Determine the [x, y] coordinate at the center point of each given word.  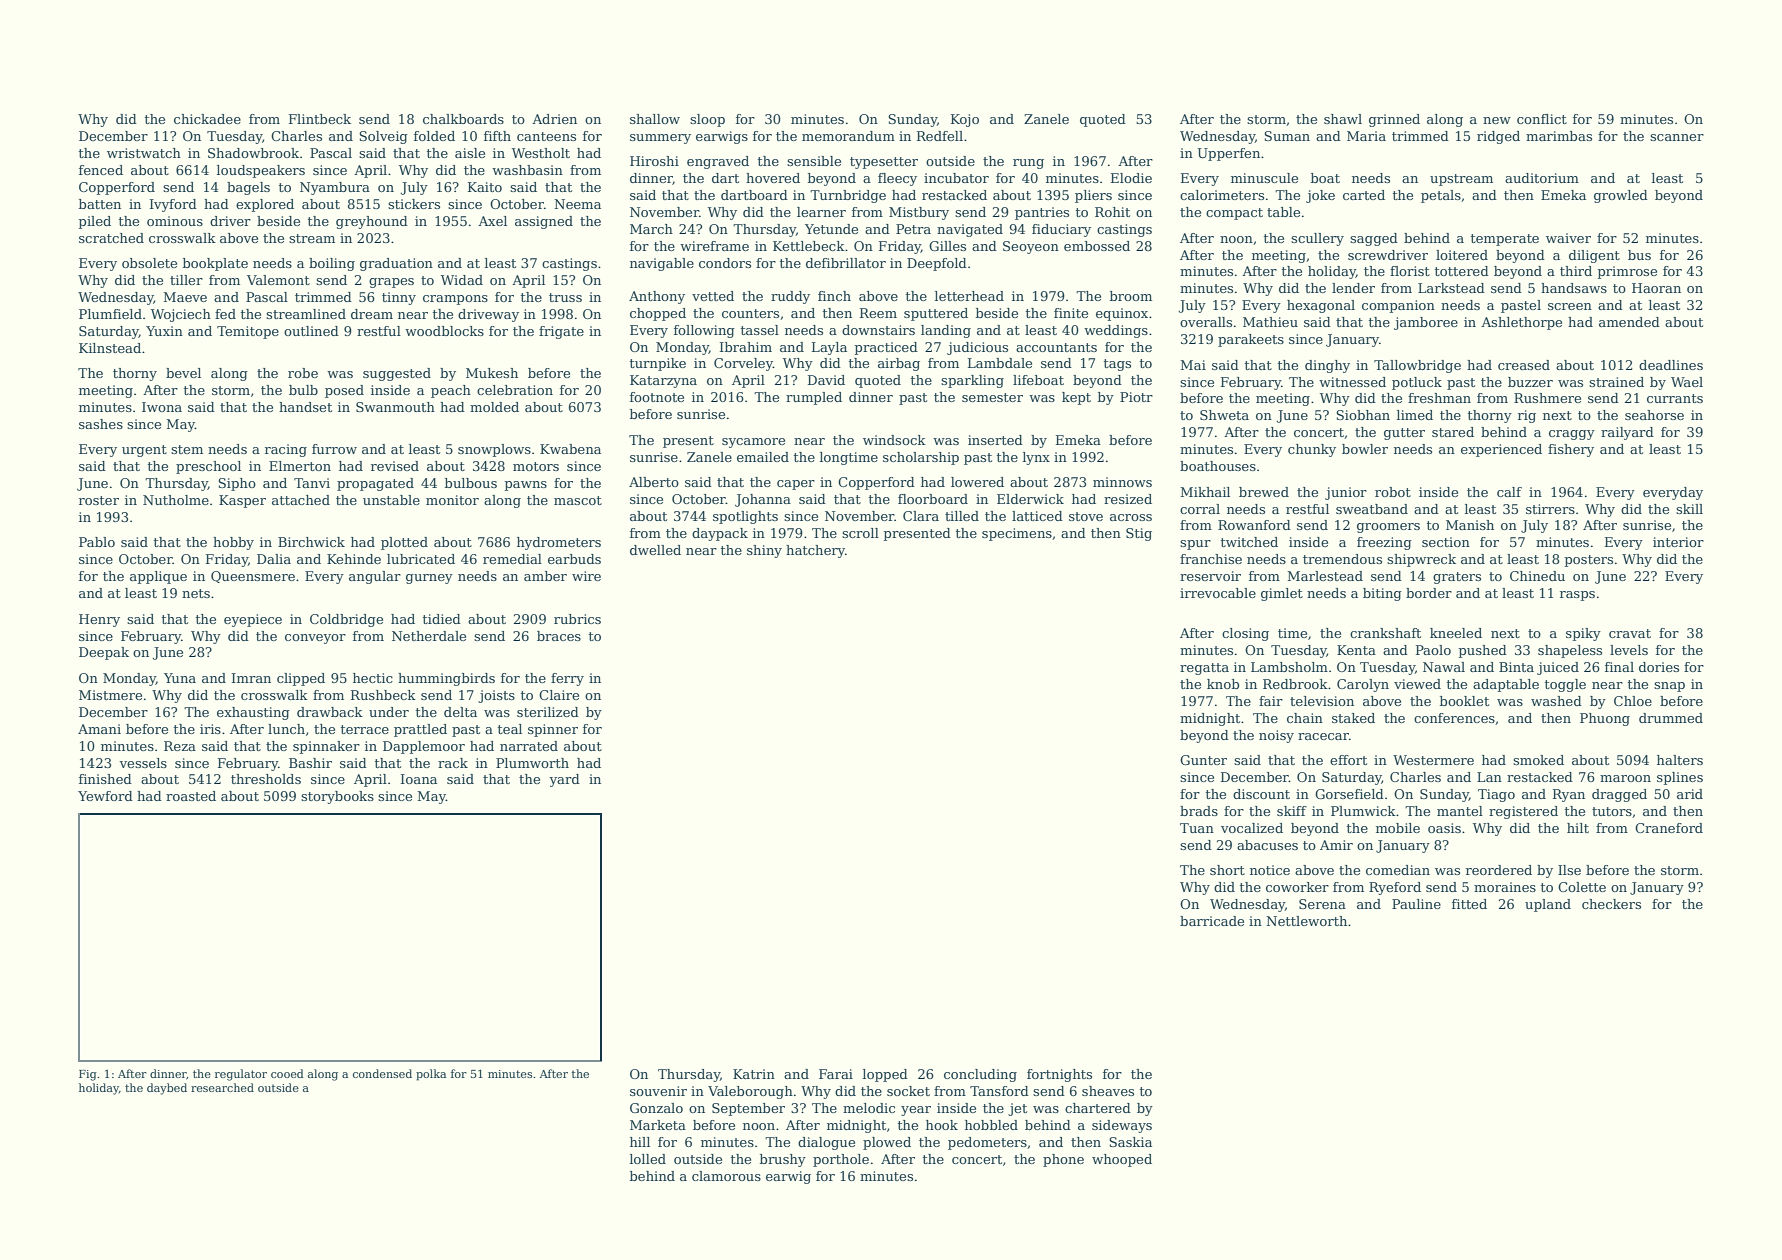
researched [222, 1087]
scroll [860, 533]
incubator [956, 178]
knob [1223, 684]
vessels [143, 763]
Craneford [1669, 828]
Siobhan [1363, 415]
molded [494, 407]
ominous [175, 221]
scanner [1677, 137]
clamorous [726, 1176]
